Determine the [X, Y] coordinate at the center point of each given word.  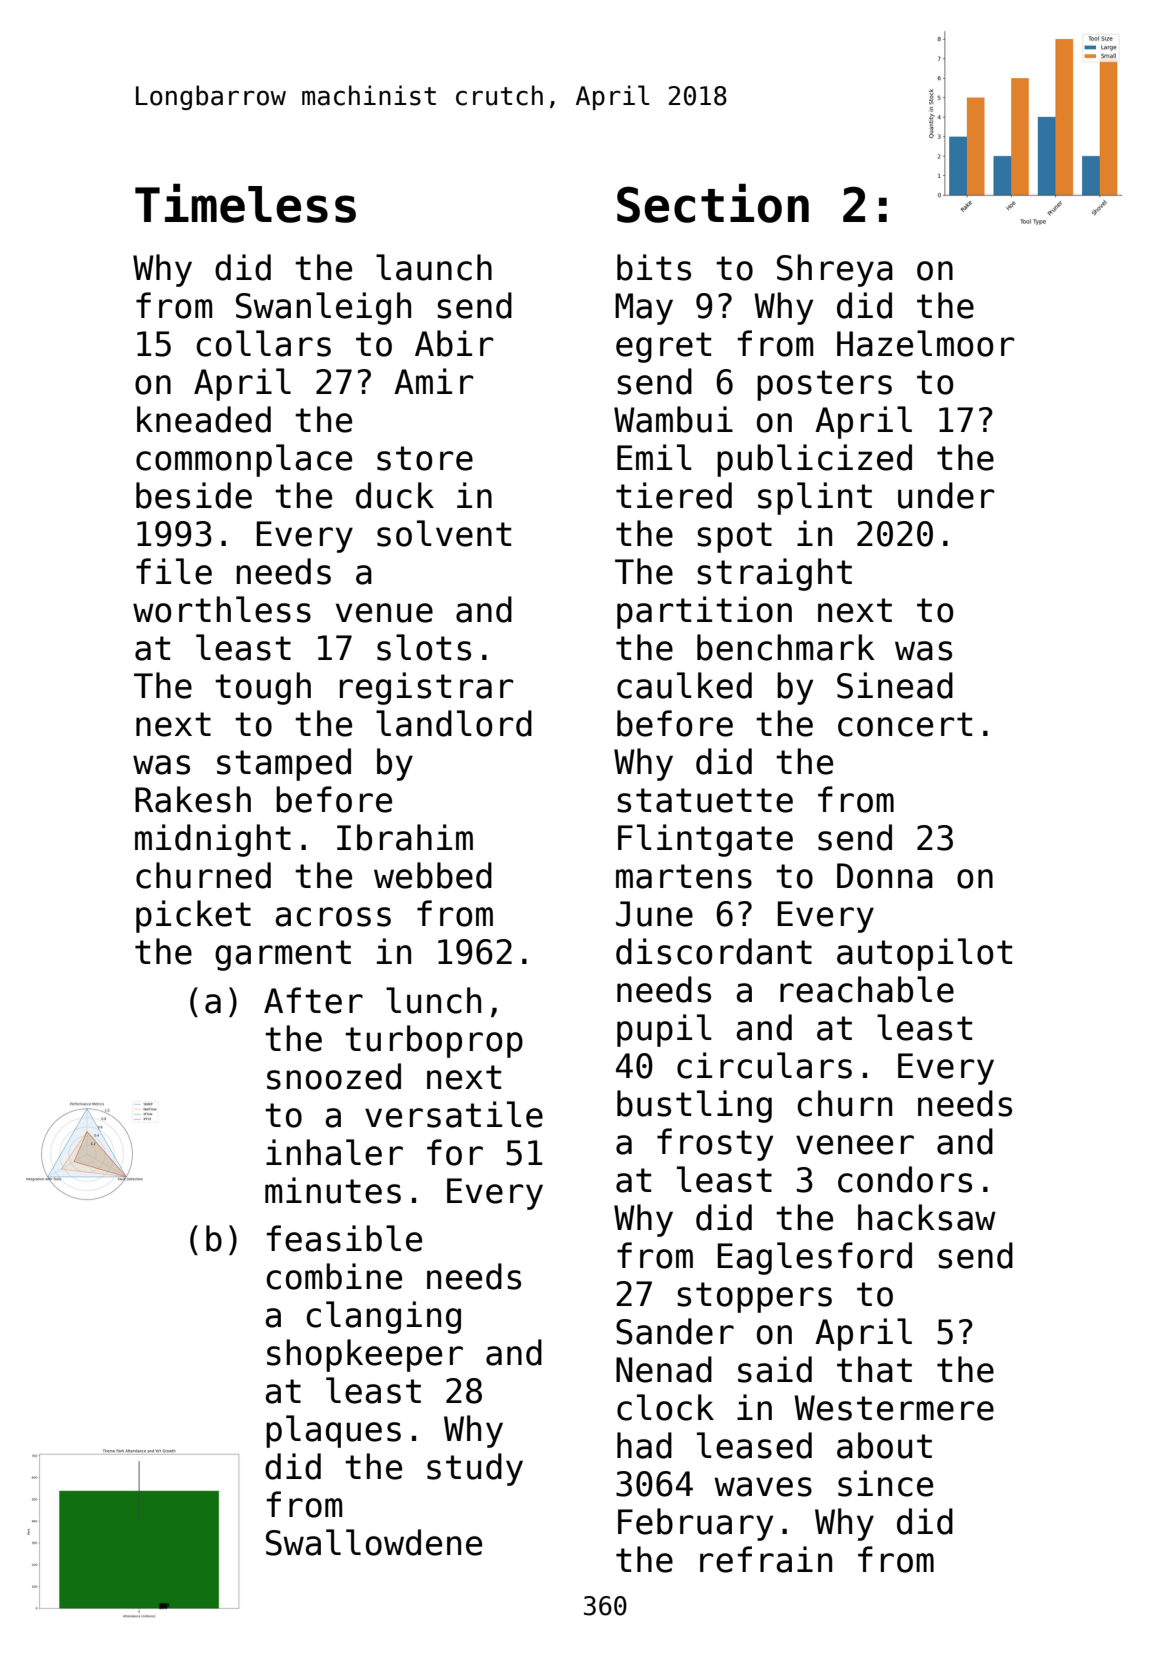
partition [704, 612]
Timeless [245, 203]
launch [434, 267]
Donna [885, 876]
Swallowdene [374, 1542]
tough [263, 688]
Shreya [835, 270]
